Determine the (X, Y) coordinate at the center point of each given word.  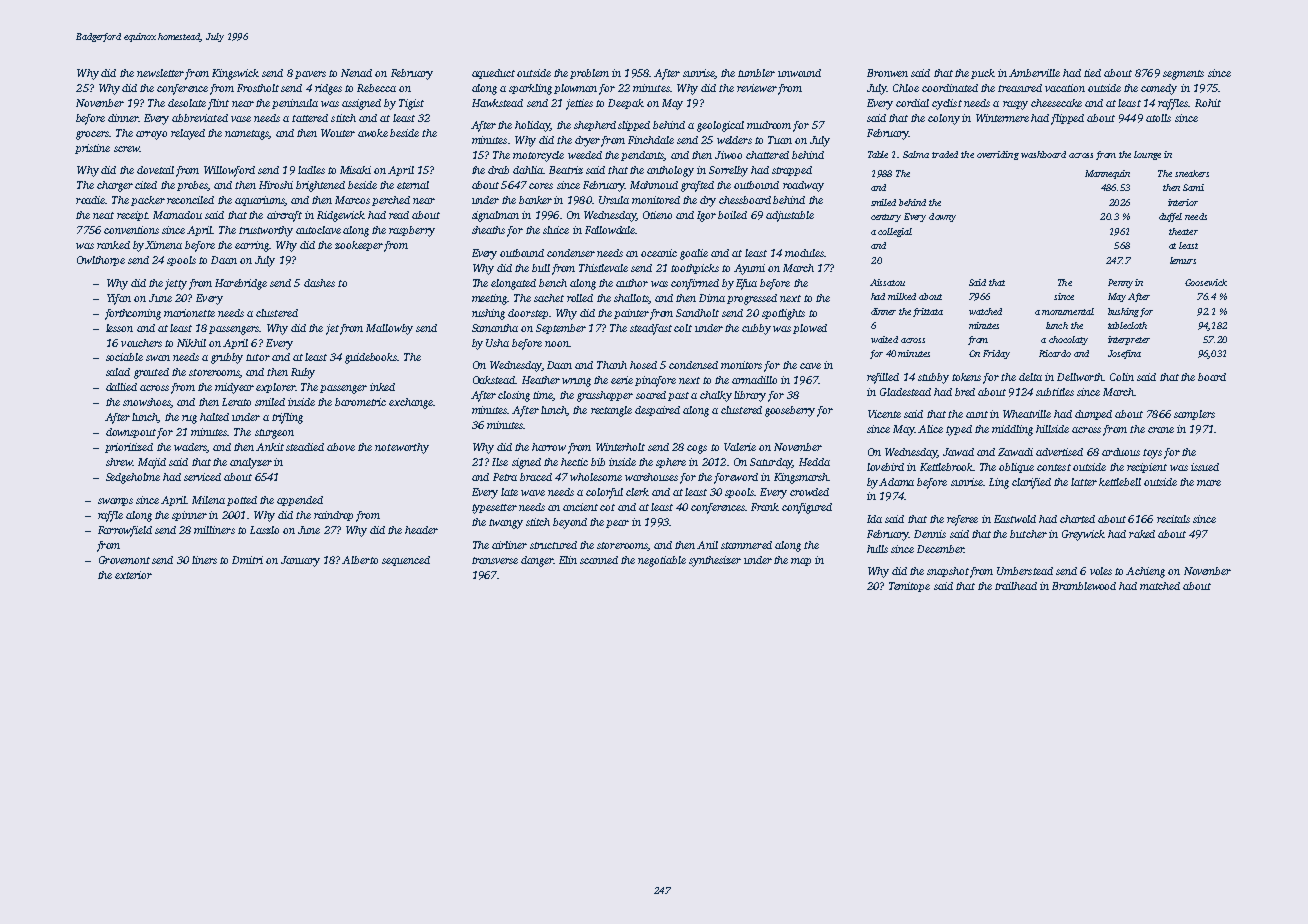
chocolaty (1068, 340)
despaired (657, 411)
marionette (189, 313)
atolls (1158, 118)
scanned (599, 560)
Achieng (1145, 572)
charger (115, 186)
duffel (1170, 217)
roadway (803, 186)
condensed (693, 365)
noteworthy (402, 448)
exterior (133, 575)
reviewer (757, 88)
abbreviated (200, 118)
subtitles (1055, 392)
